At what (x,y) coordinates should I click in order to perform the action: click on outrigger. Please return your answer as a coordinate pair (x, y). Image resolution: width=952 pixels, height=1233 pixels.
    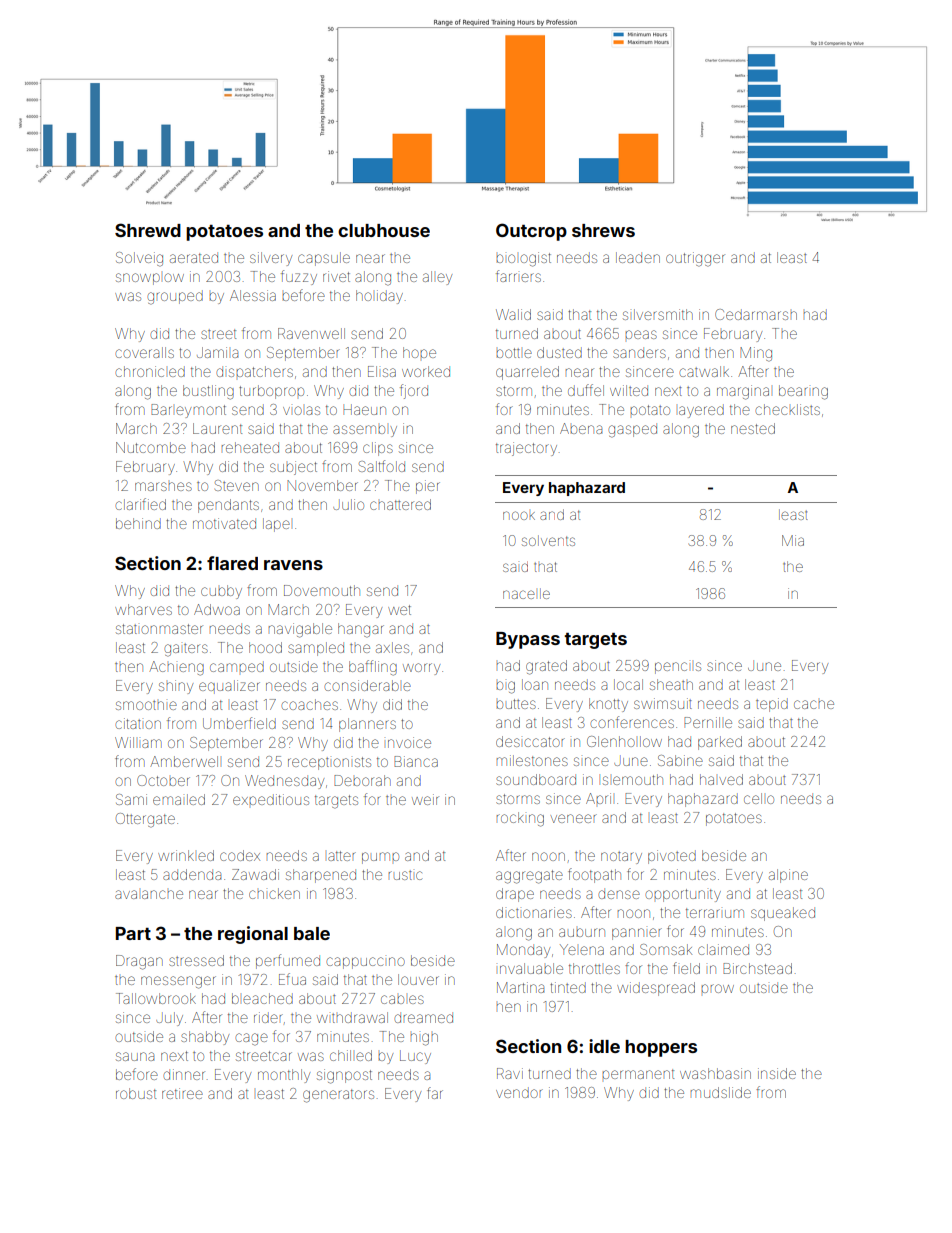
    Looking at the image, I should click on (695, 259).
